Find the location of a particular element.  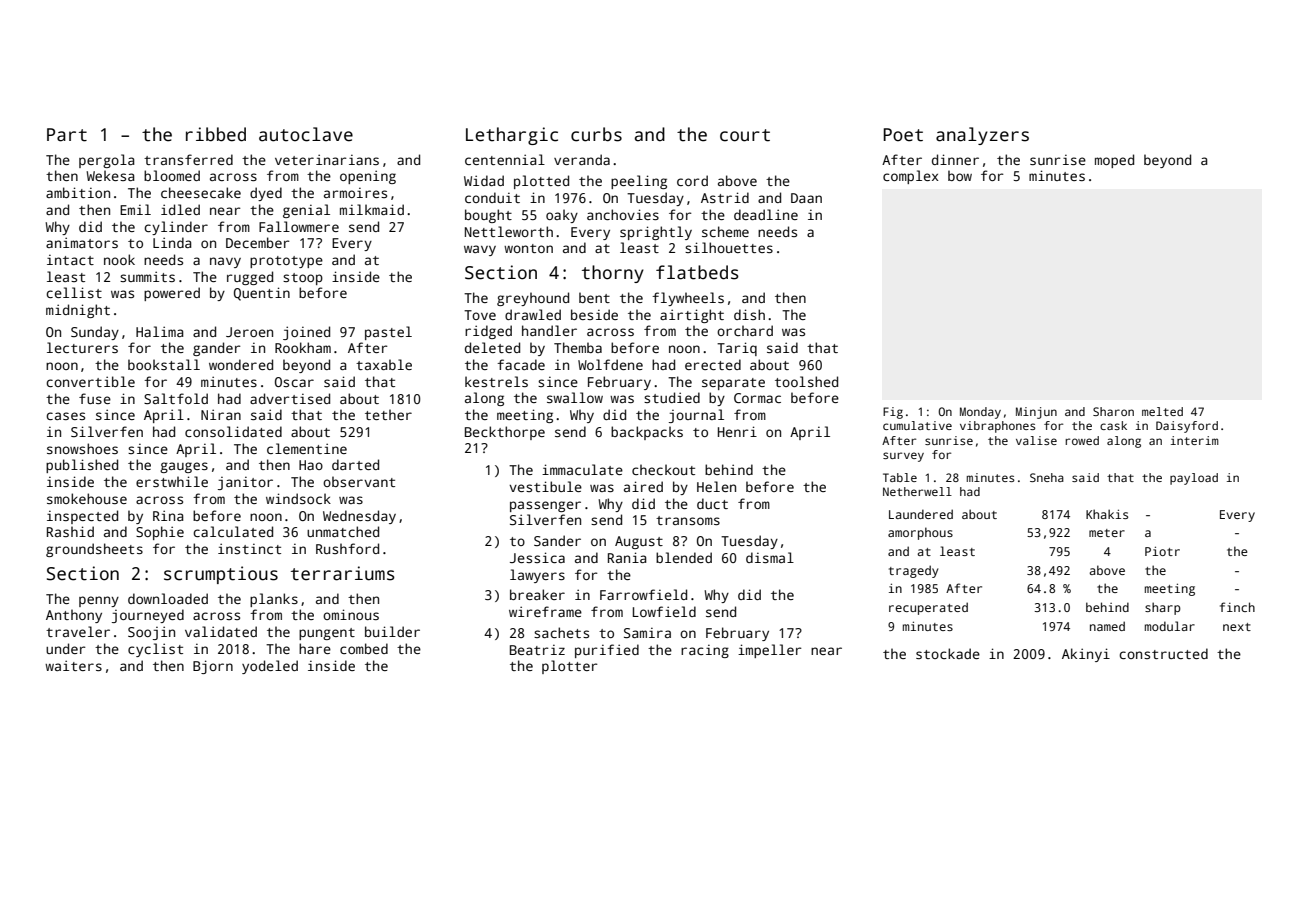

fuse is located at coordinates (95, 398).
